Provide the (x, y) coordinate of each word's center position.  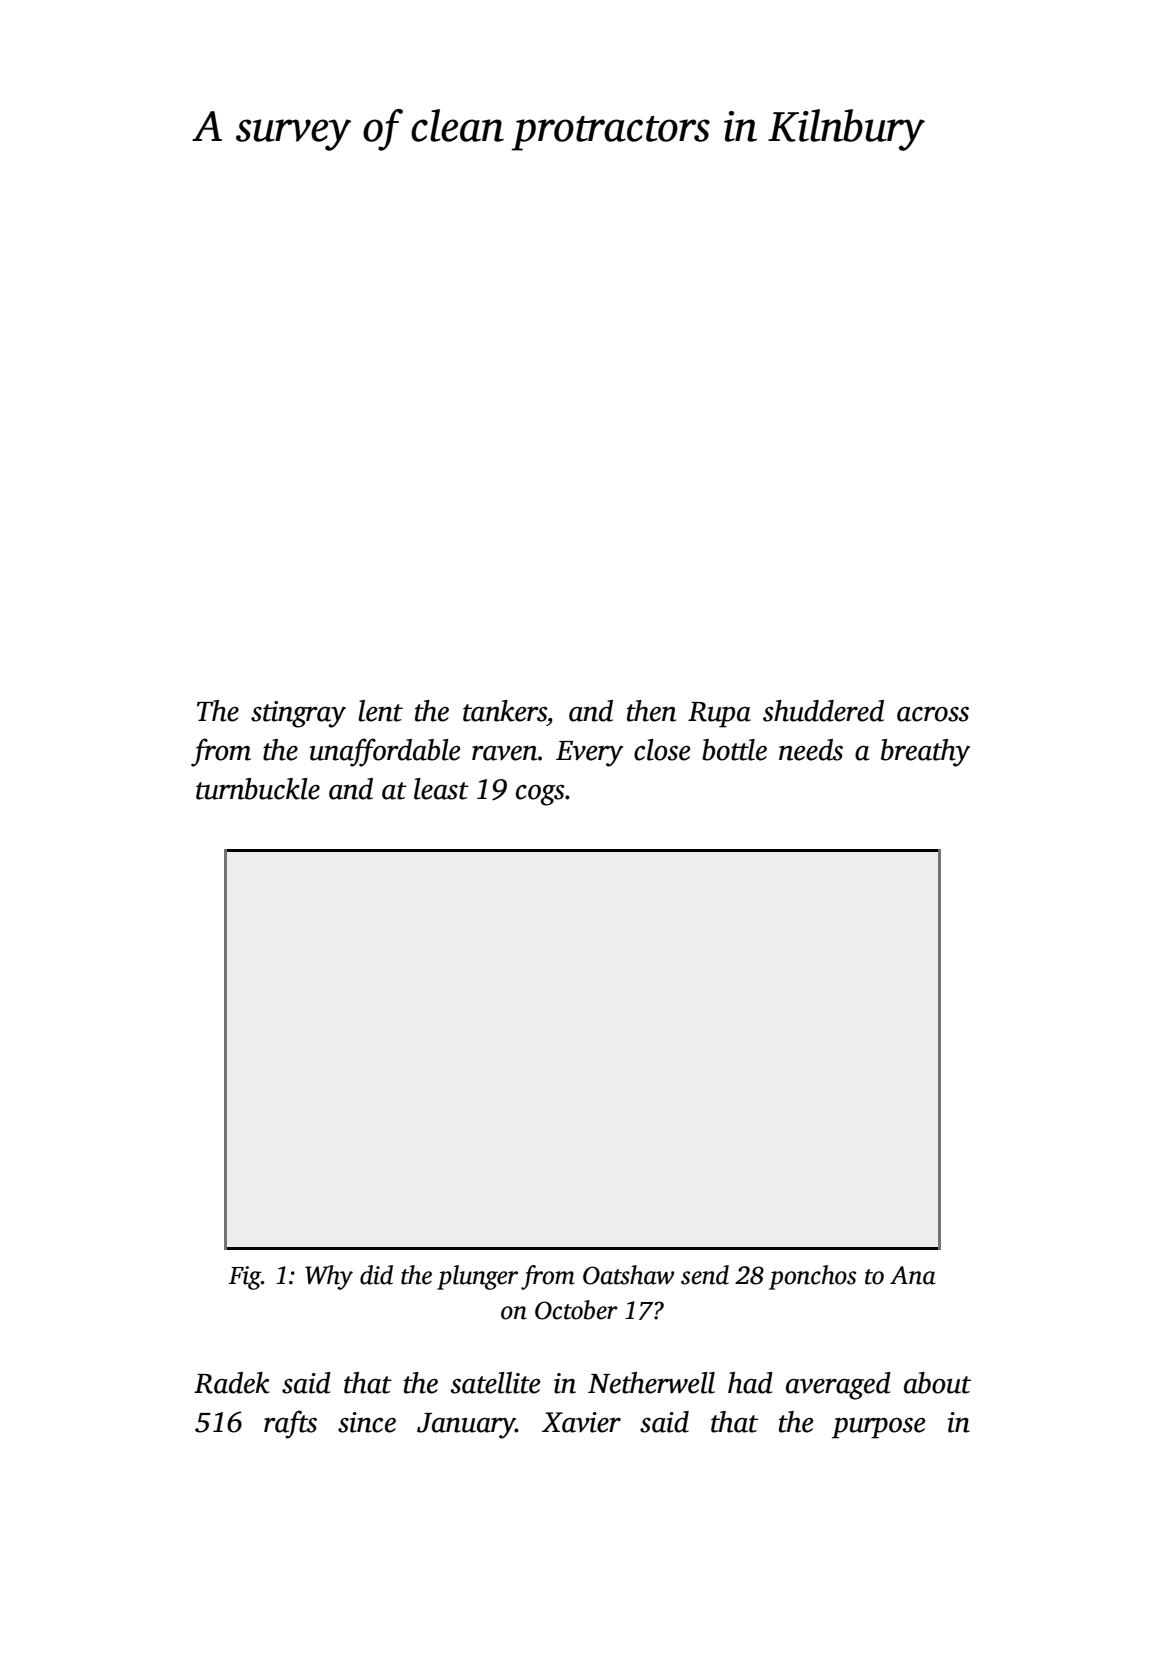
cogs (540, 795)
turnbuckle (258, 789)
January (466, 1426)
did (376, 1275)
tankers (505, 711)
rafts (290, 1424)
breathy (925, 753)
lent (380, 711)
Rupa (719, 715)
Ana (913, 1275)
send (705, 1275)
